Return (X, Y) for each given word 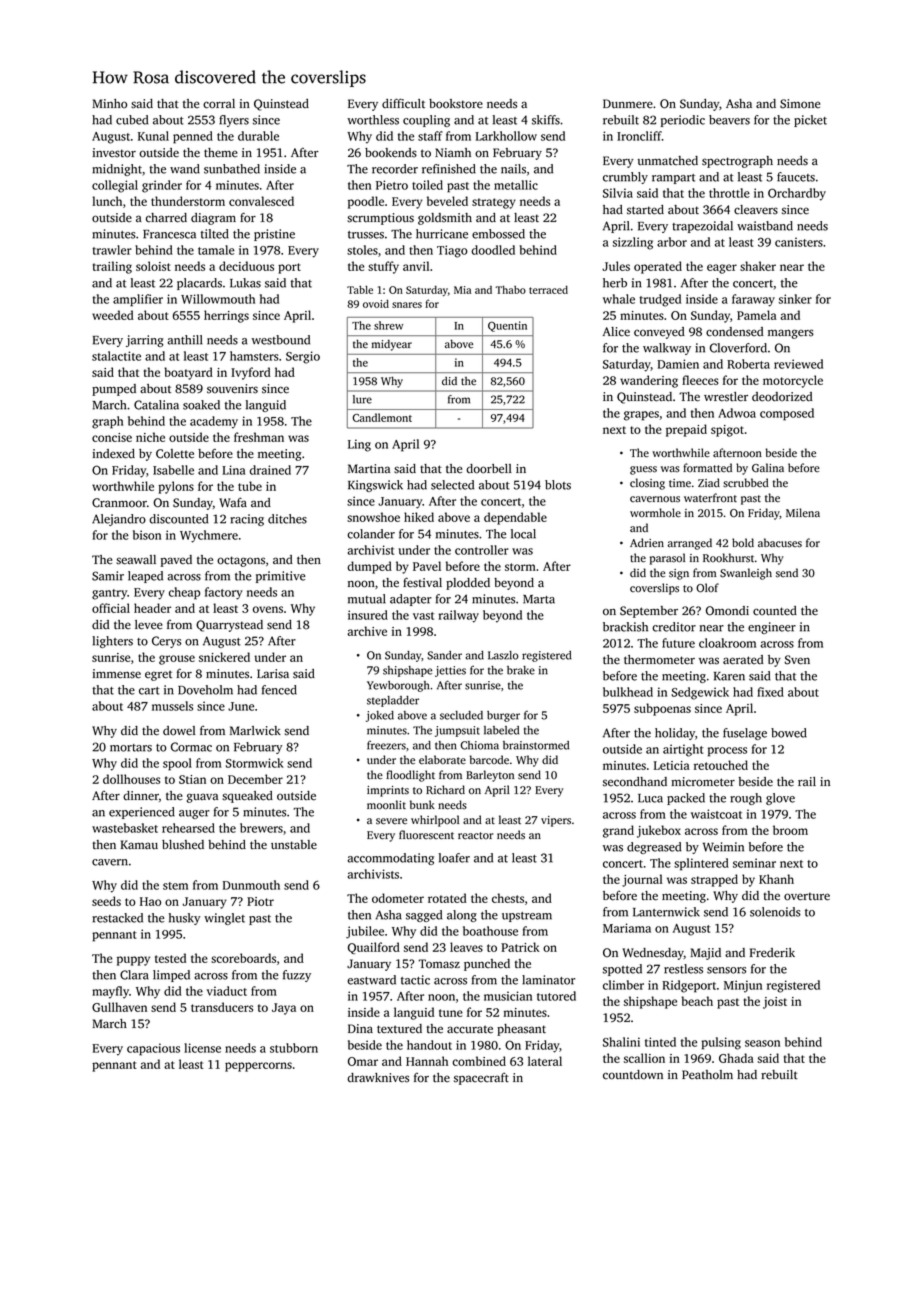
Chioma (479, 745)
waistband (765, 226)
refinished (449, 169)
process (727, 752)
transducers (222, 1007)
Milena (803, 513)
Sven (797, 660)
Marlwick (255, 731)
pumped (114, 390)
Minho (109, 104)
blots (558, 485)
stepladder (393, 701)
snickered (224, 657)
